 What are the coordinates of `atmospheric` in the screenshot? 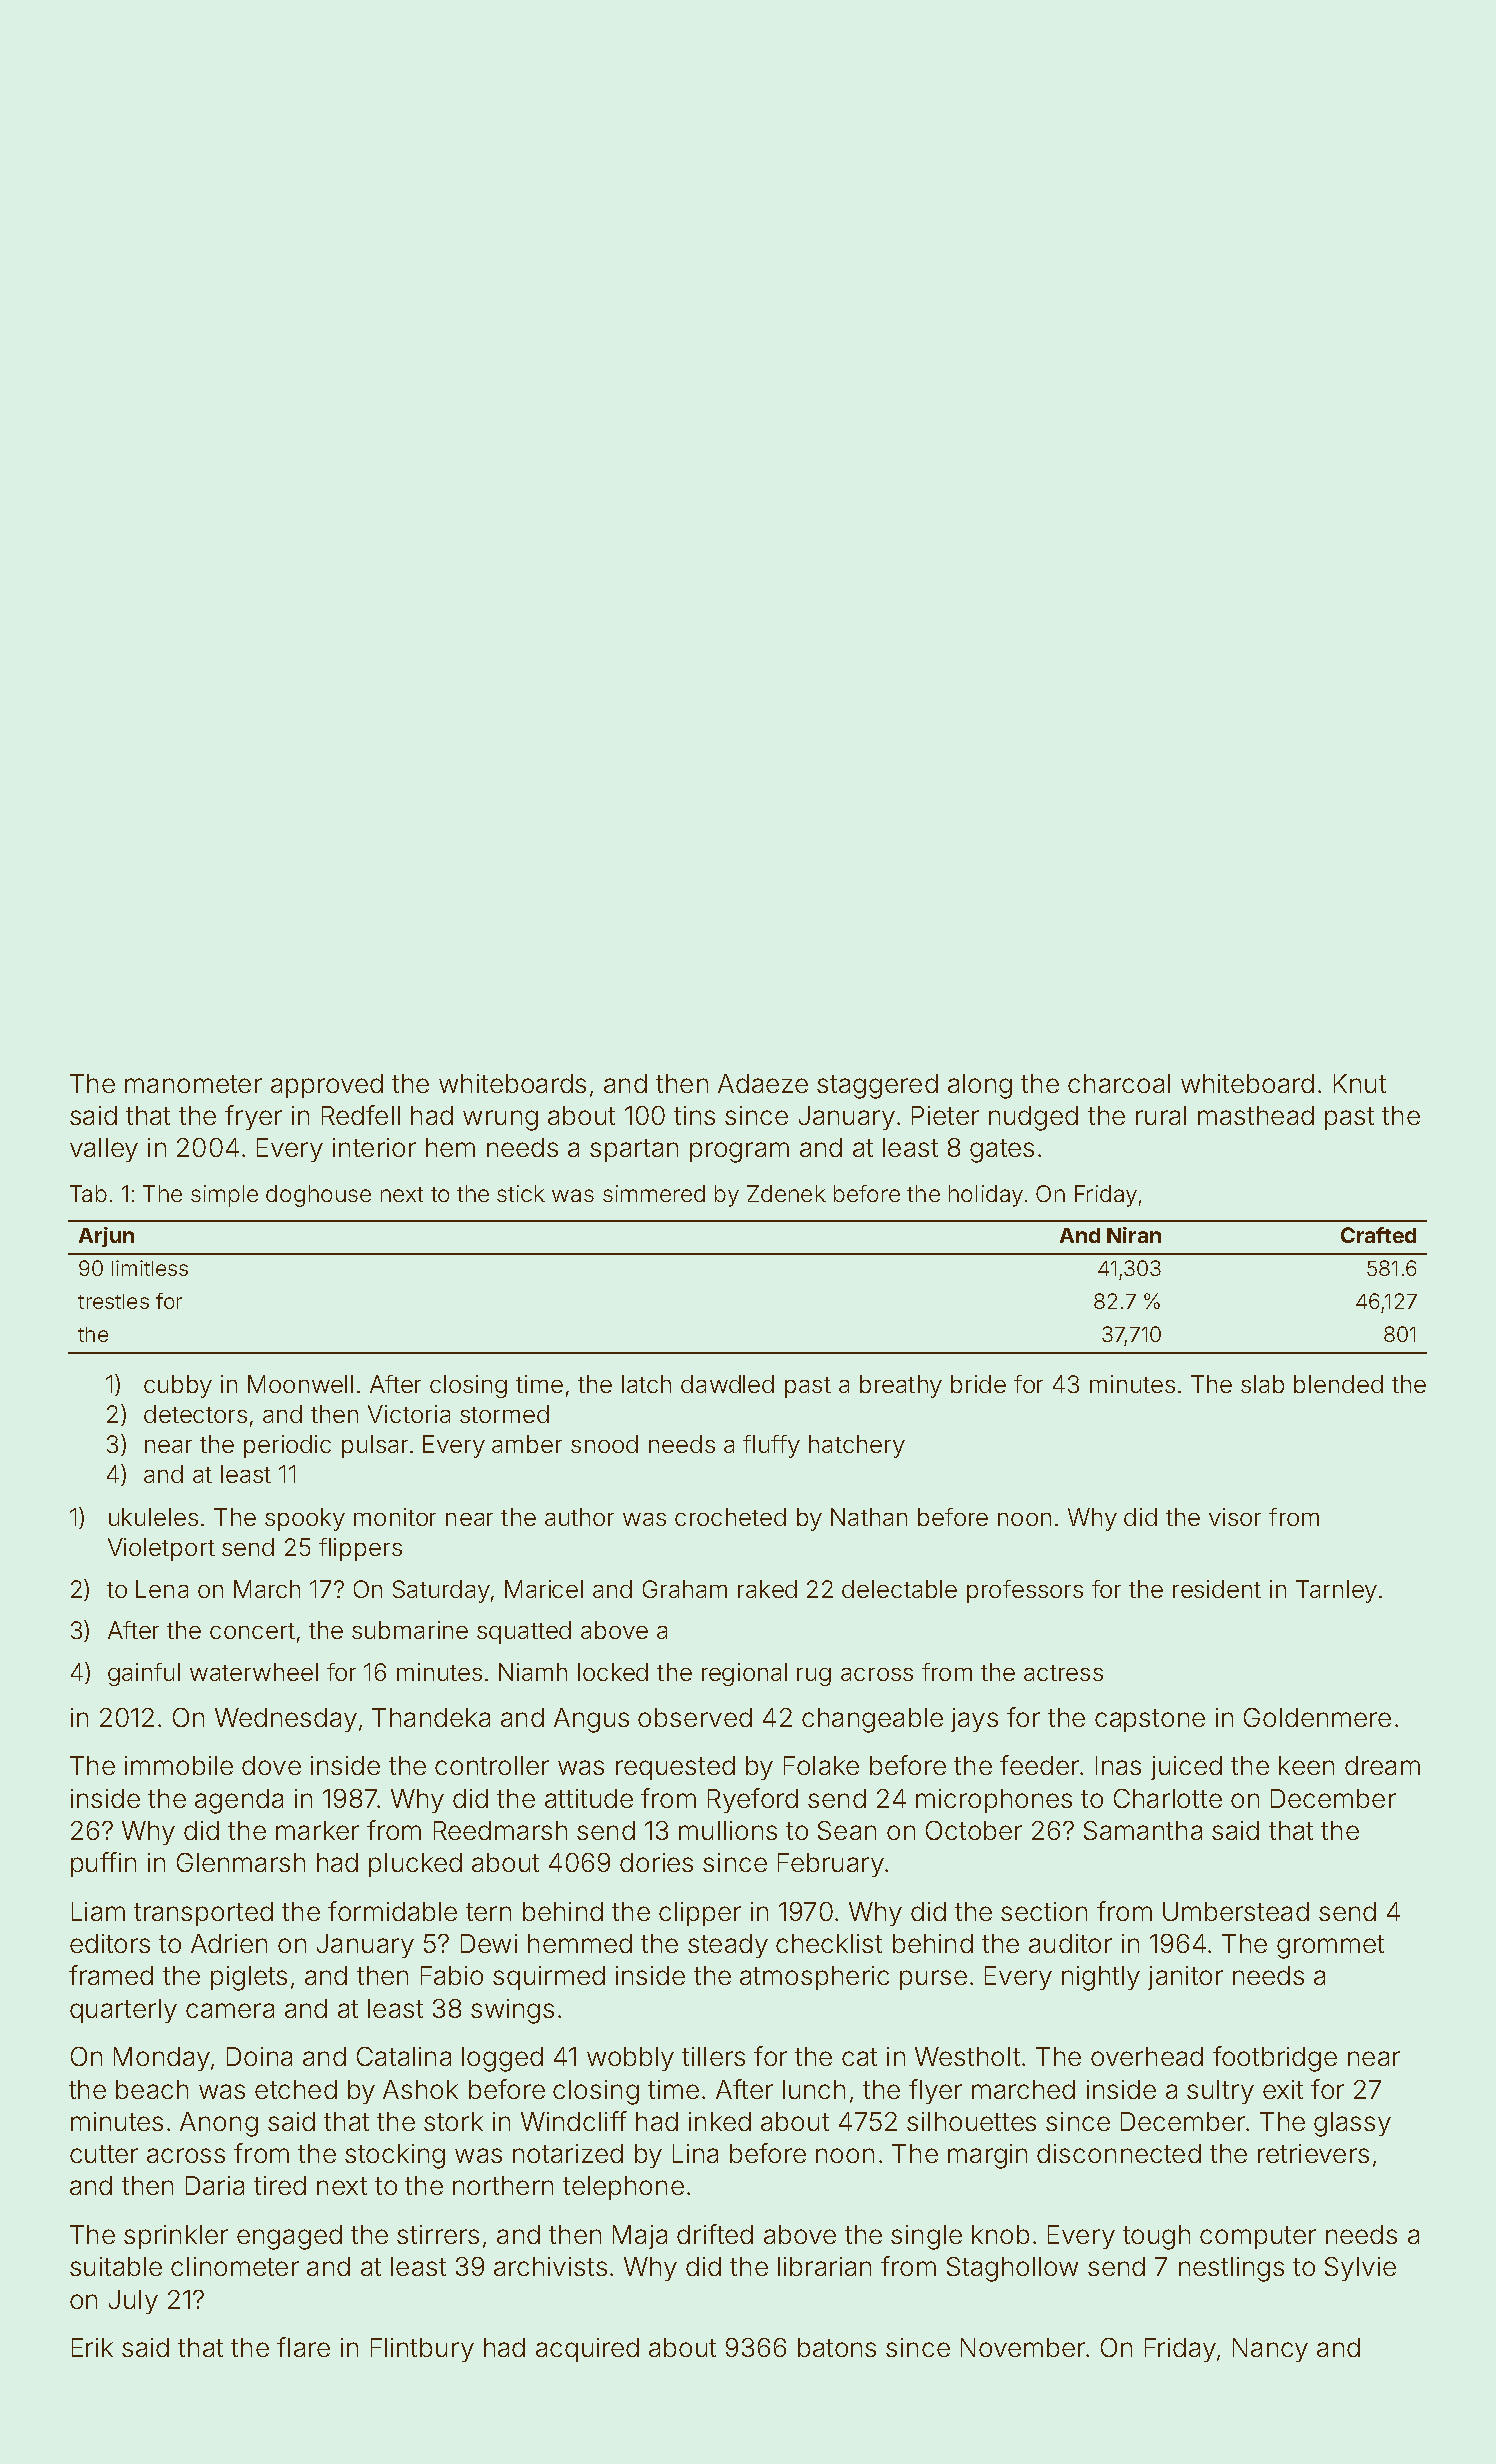 It's located at (814, 1978).
